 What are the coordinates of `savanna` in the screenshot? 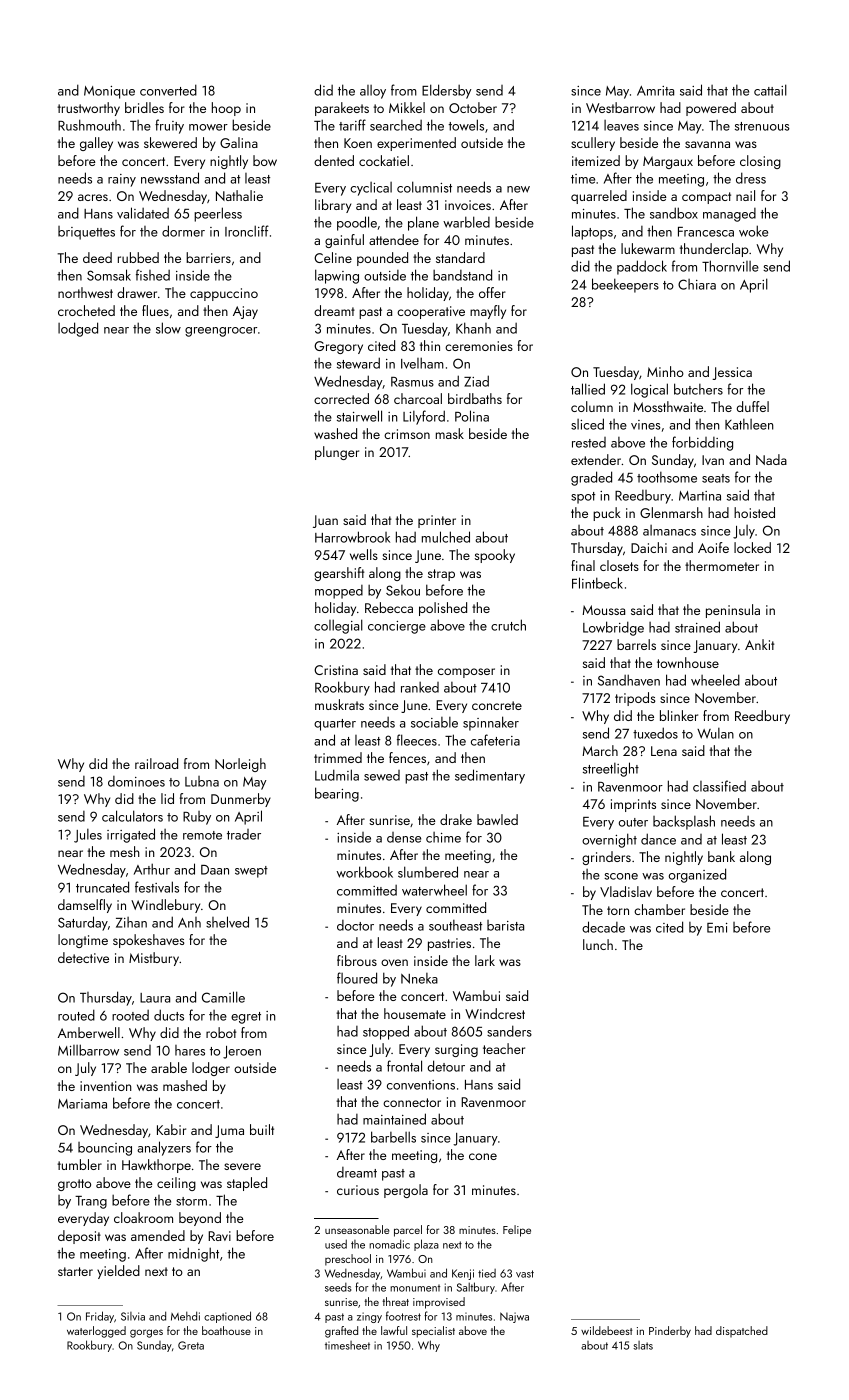 It's located at (707, 144).
